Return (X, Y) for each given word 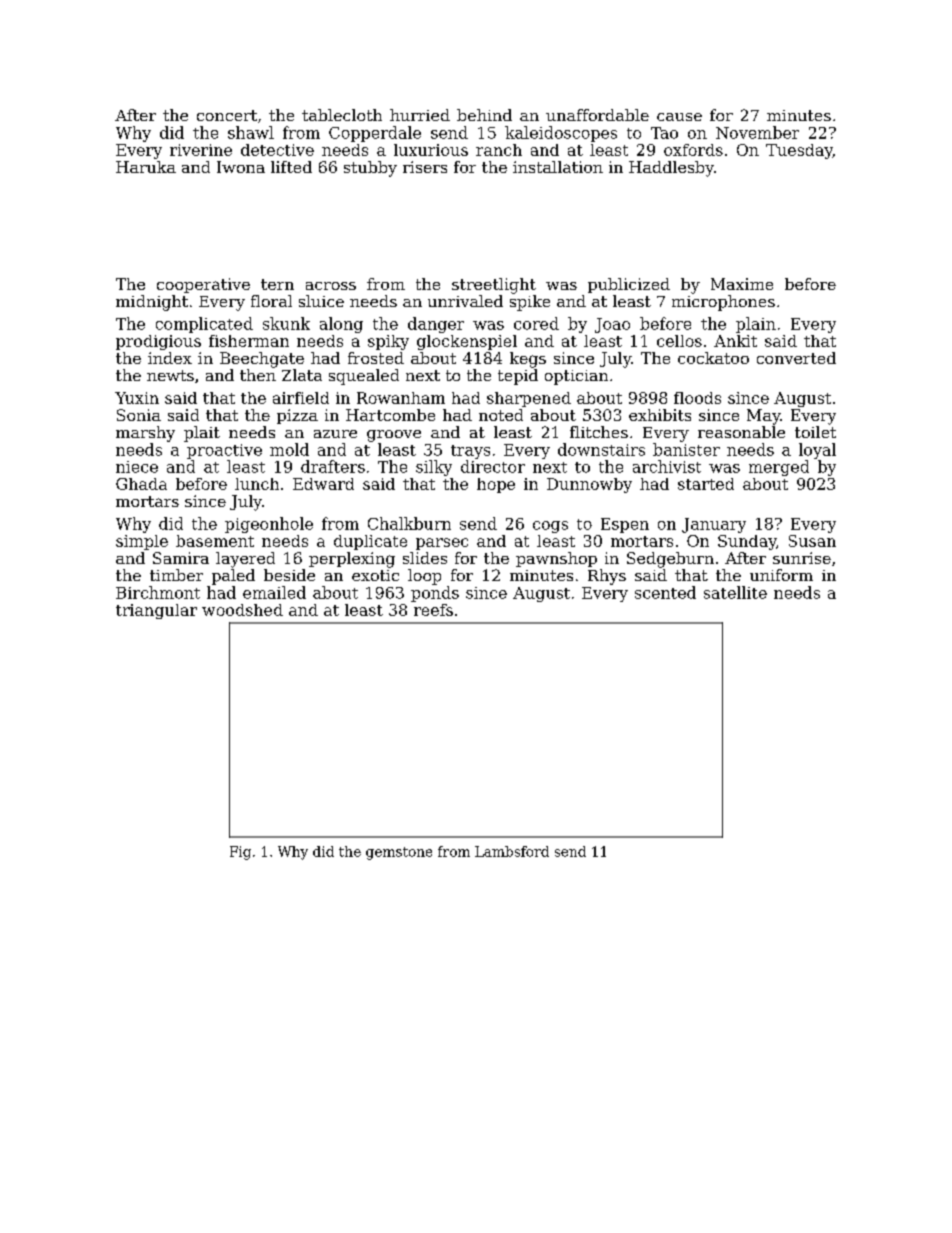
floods (697, 398)
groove (394, 436)
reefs (433, 610)
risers (425, 167)
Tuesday (799, 151)
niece (137, 467)
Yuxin (137, 398)
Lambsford (512, 851)
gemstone (399, 853)
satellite (735, 592)
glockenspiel (467, 342)
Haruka (146, 167)
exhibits (660, 415)
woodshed (242, 610)
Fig (240, 853)
